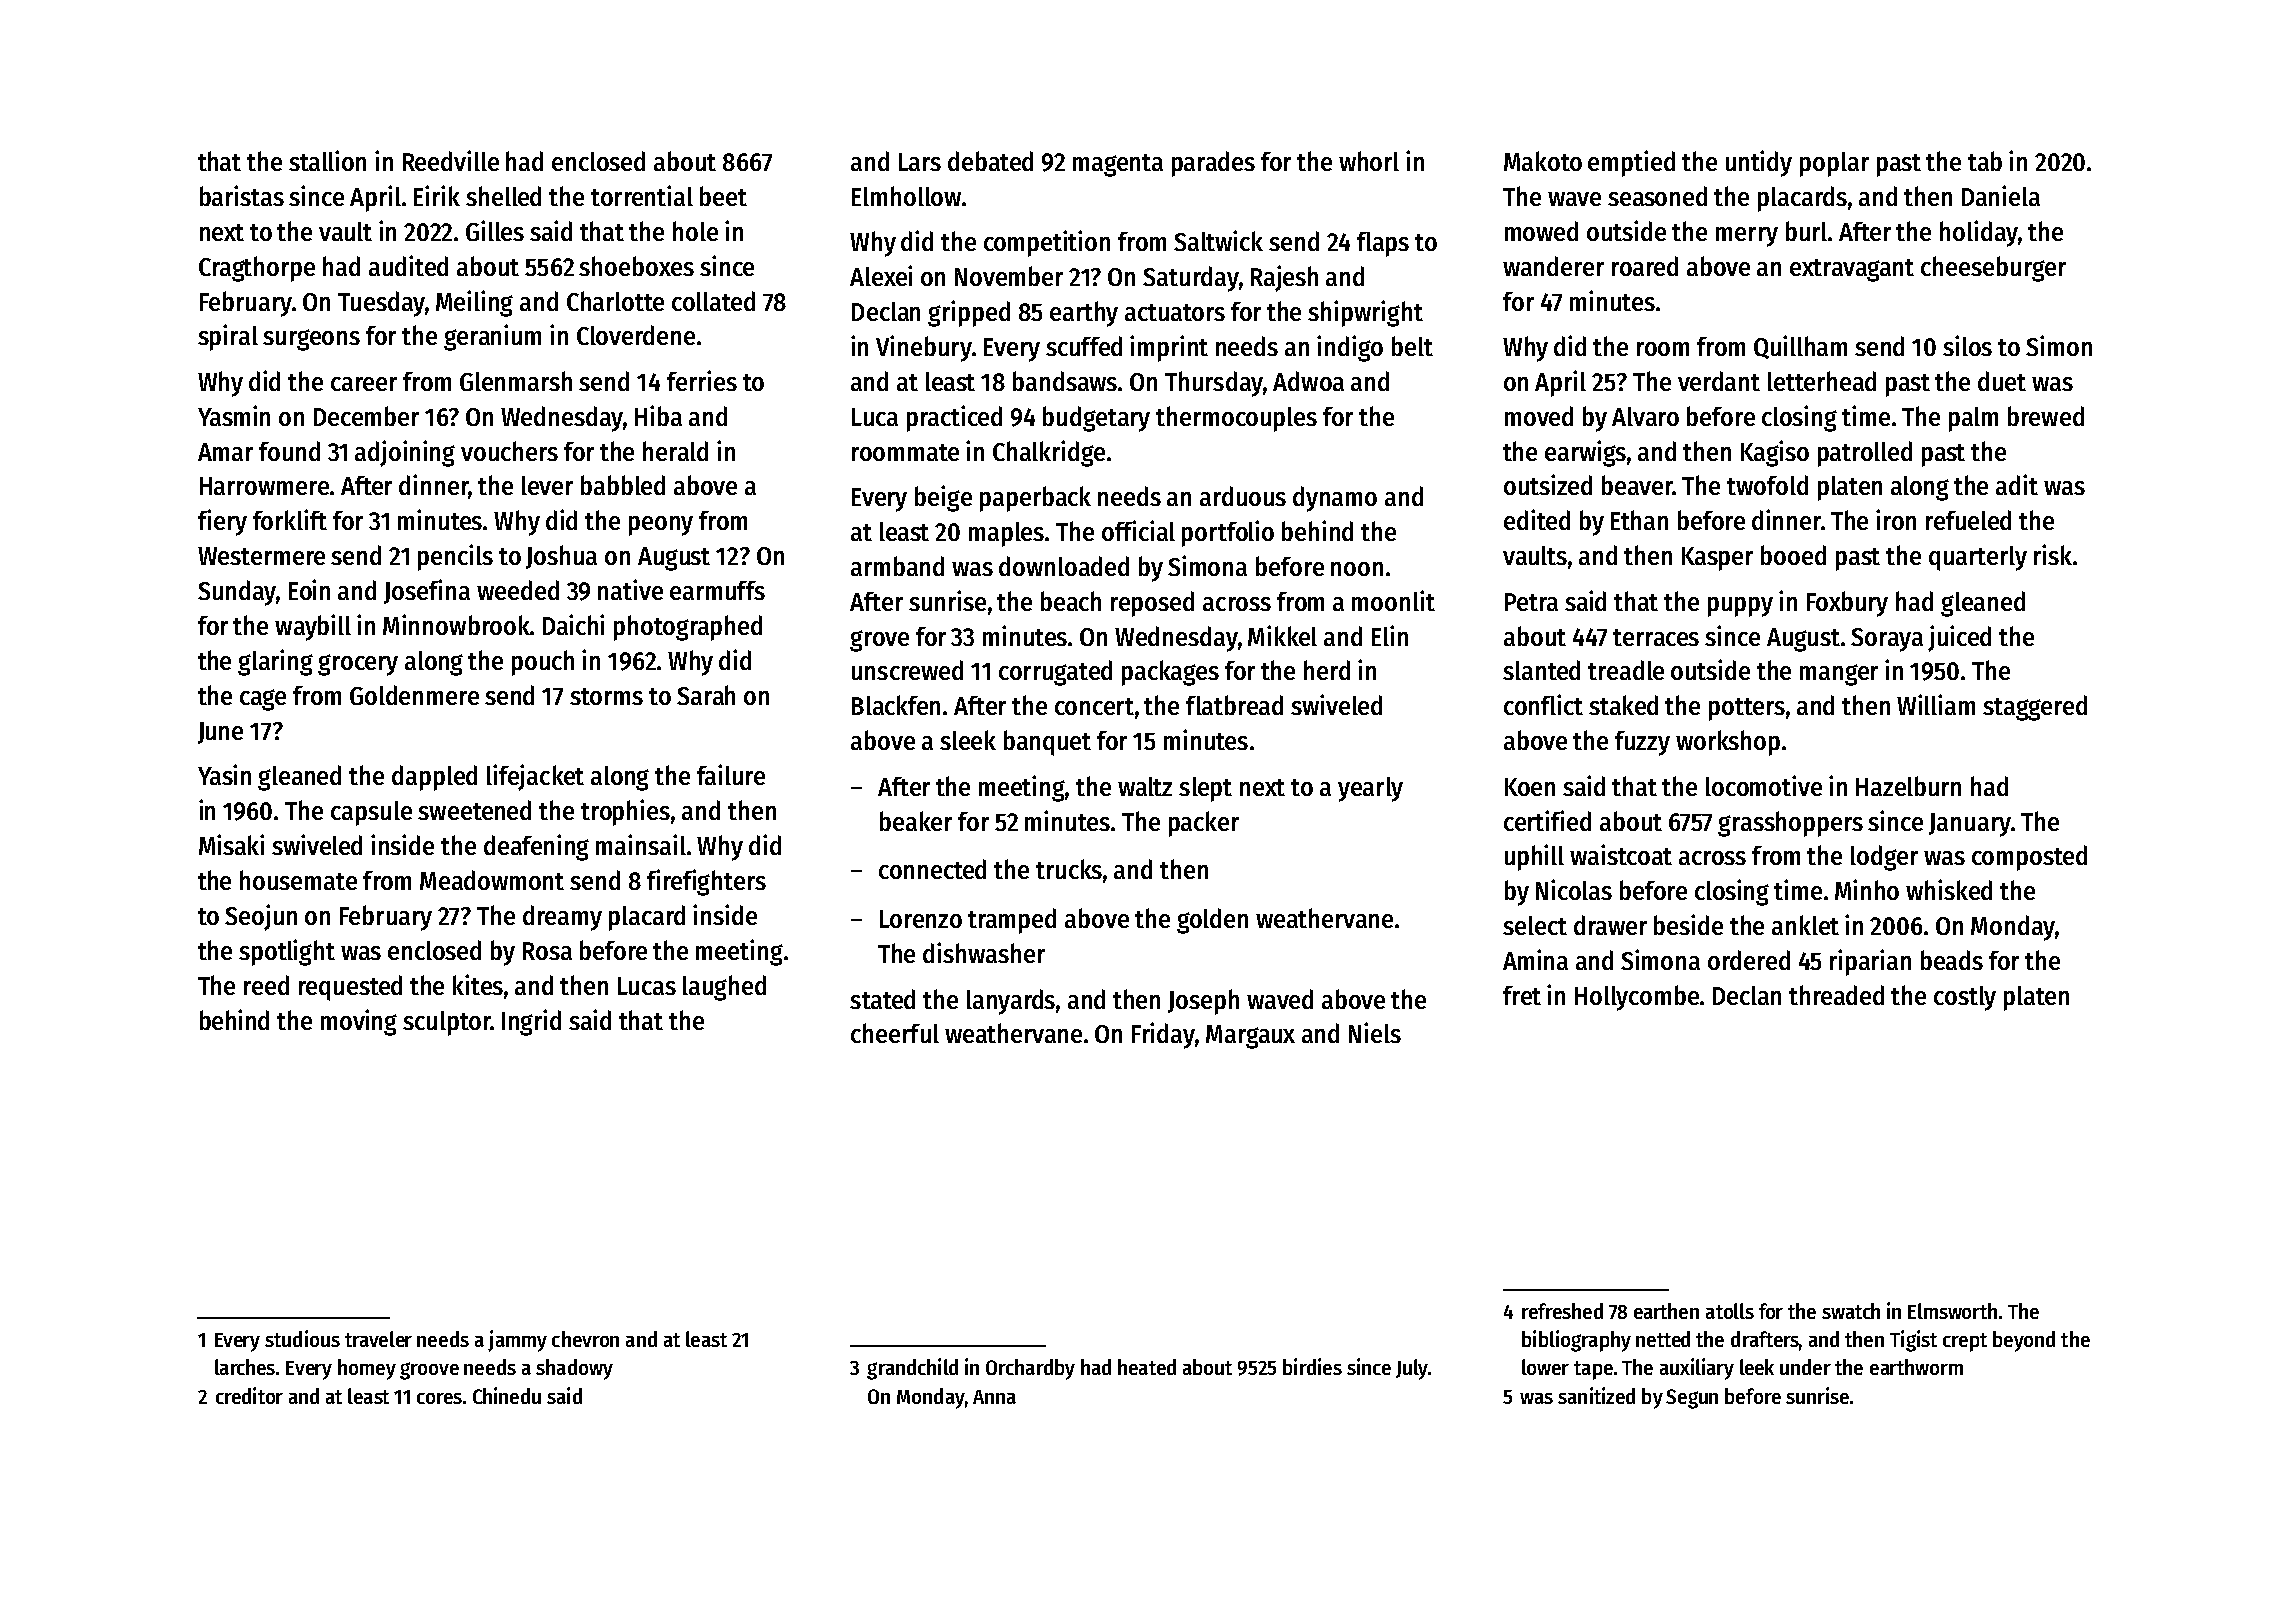  What do you see at coordinates (1985, 161) in the image?
I see `tab` at bounding box center [1985, 161].
